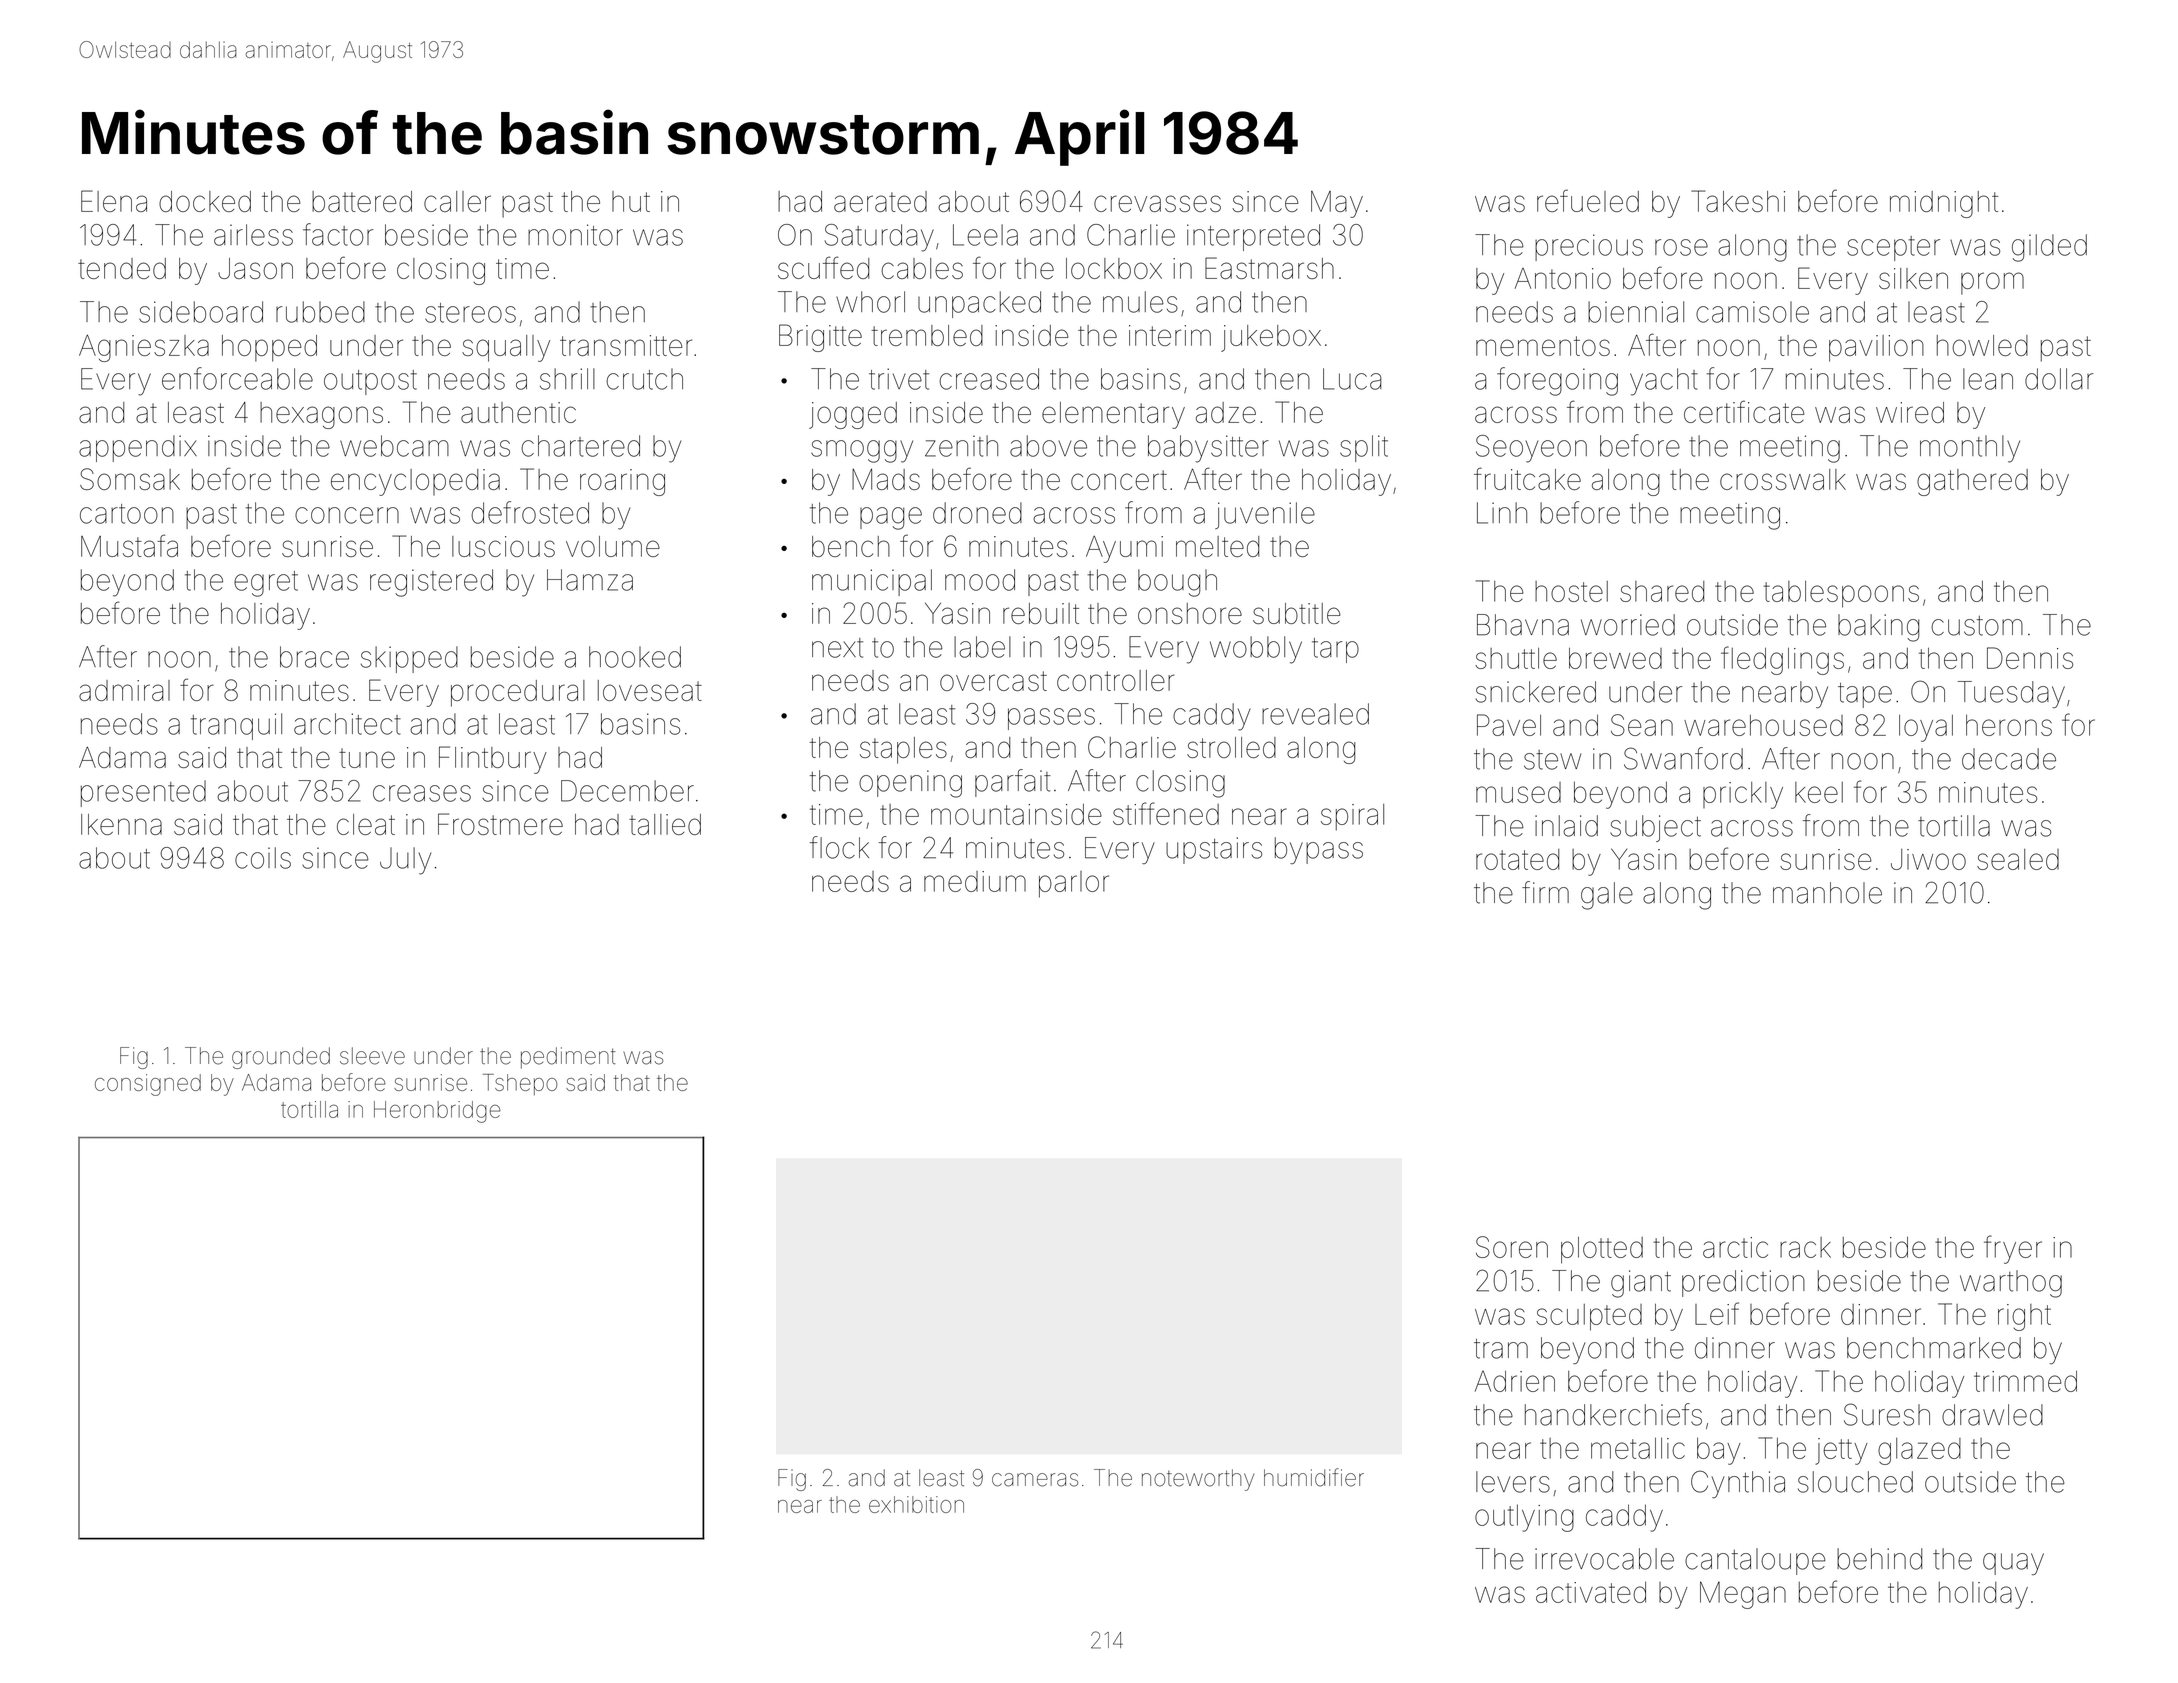  I want to click on gathered, so click(1972, 482).
